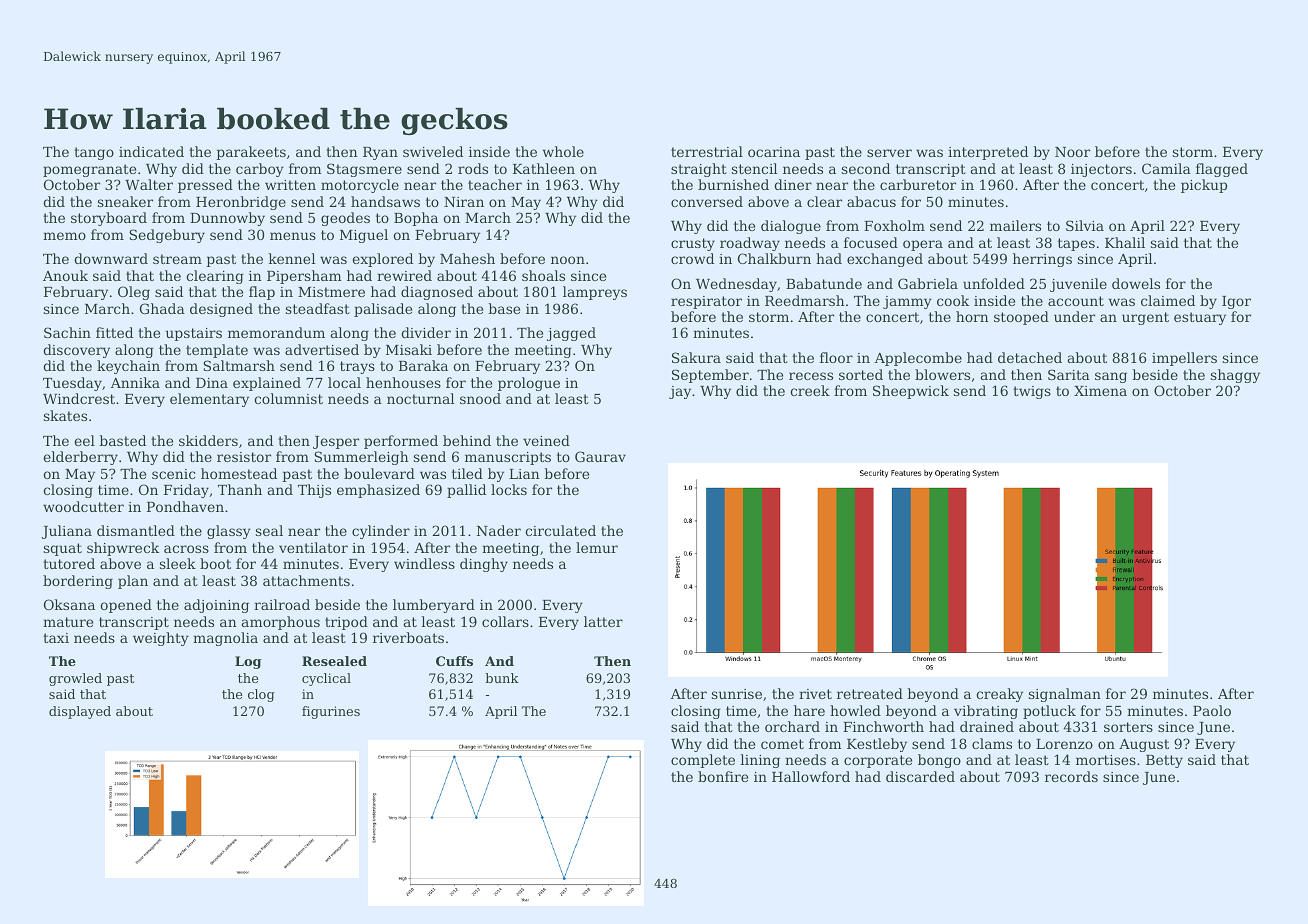 This page has height=924, width=1308. Describe the element at coordinates (696, 357) in the page. I see `Sakura` at that location.
